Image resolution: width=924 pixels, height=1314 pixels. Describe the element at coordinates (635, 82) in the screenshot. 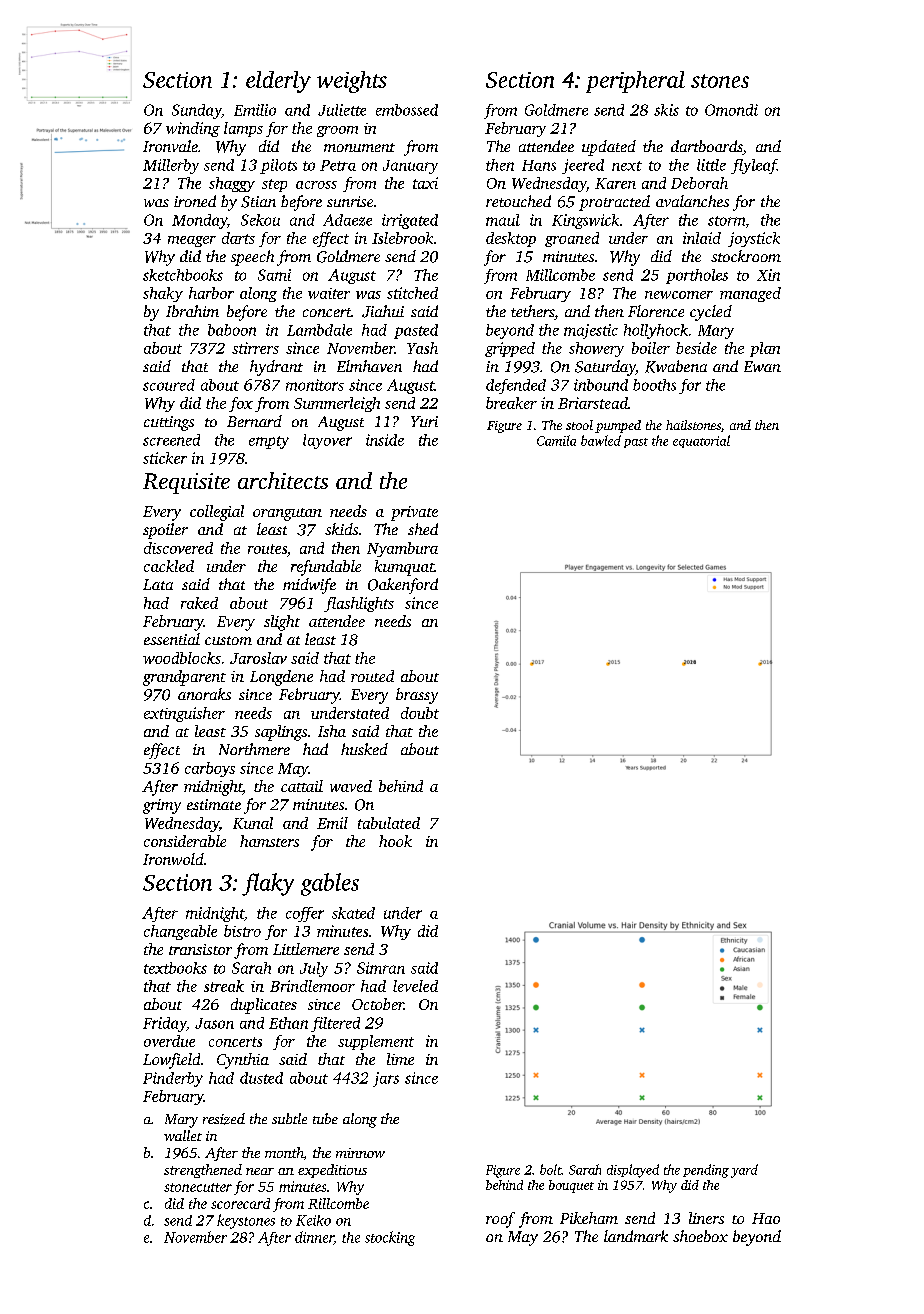

I see `peripheral` at that location.
